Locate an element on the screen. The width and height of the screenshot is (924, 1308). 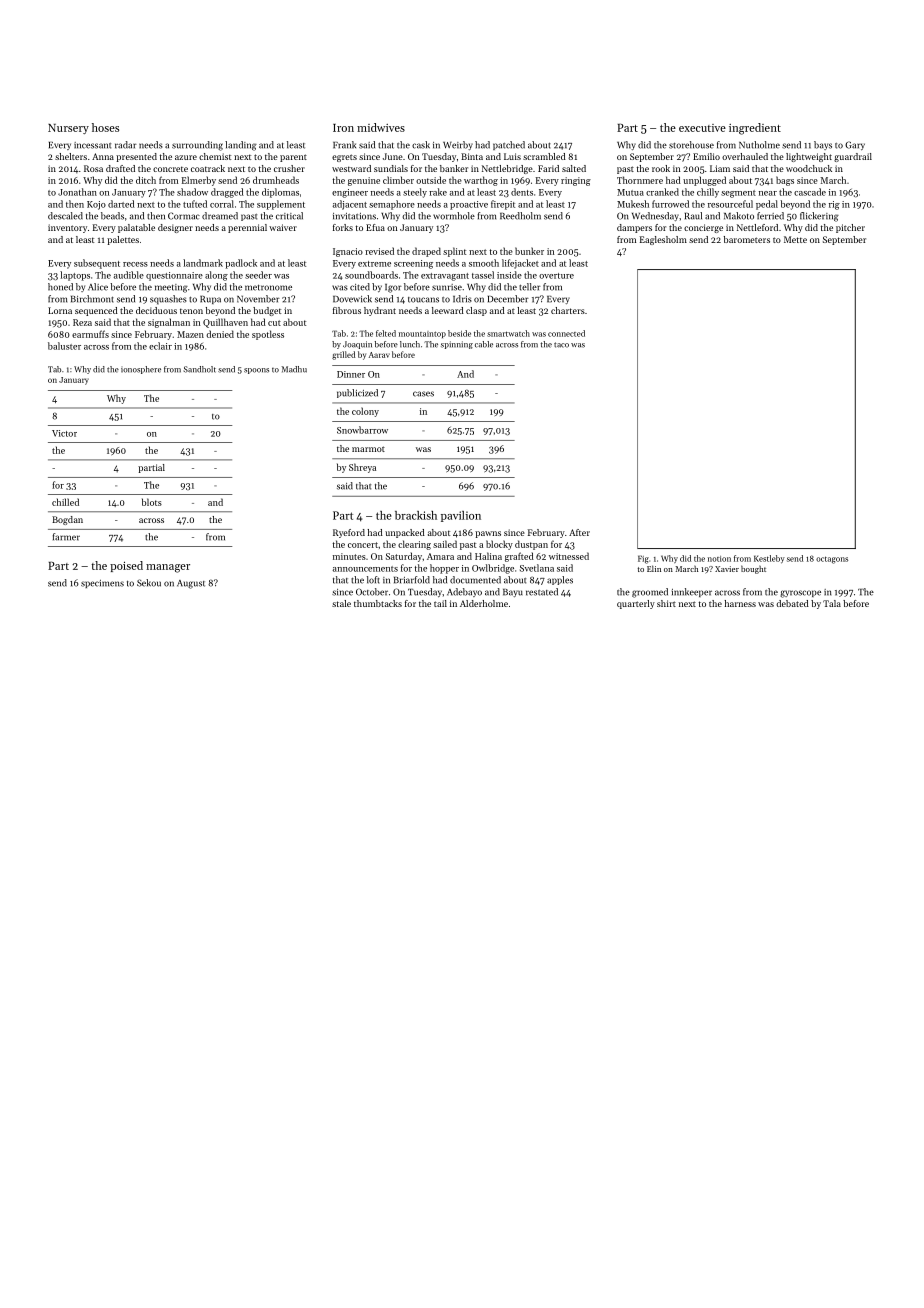
harness is located at coordinates (740, 603).
